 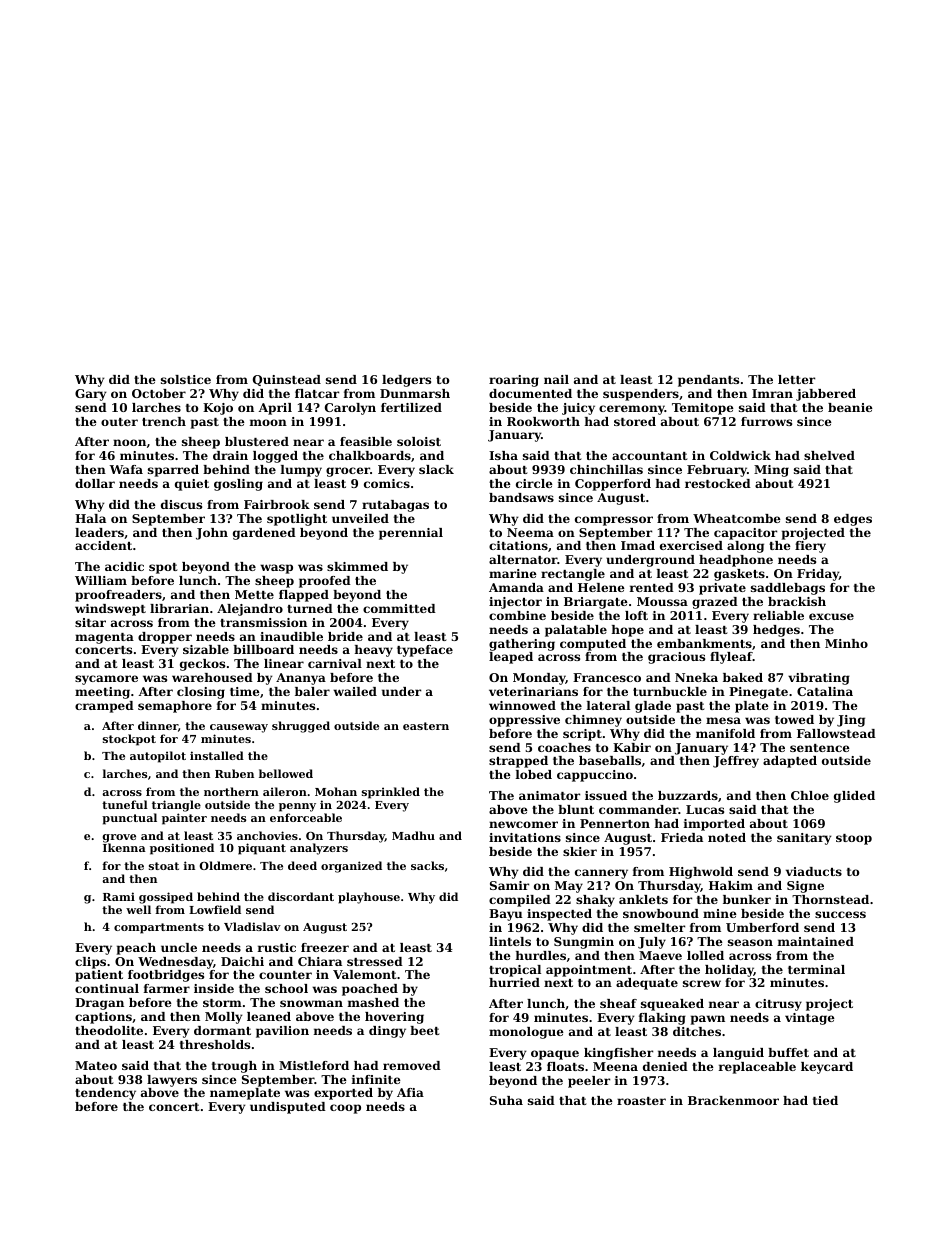 I want to click on painter, so click(x=184, y=819).
